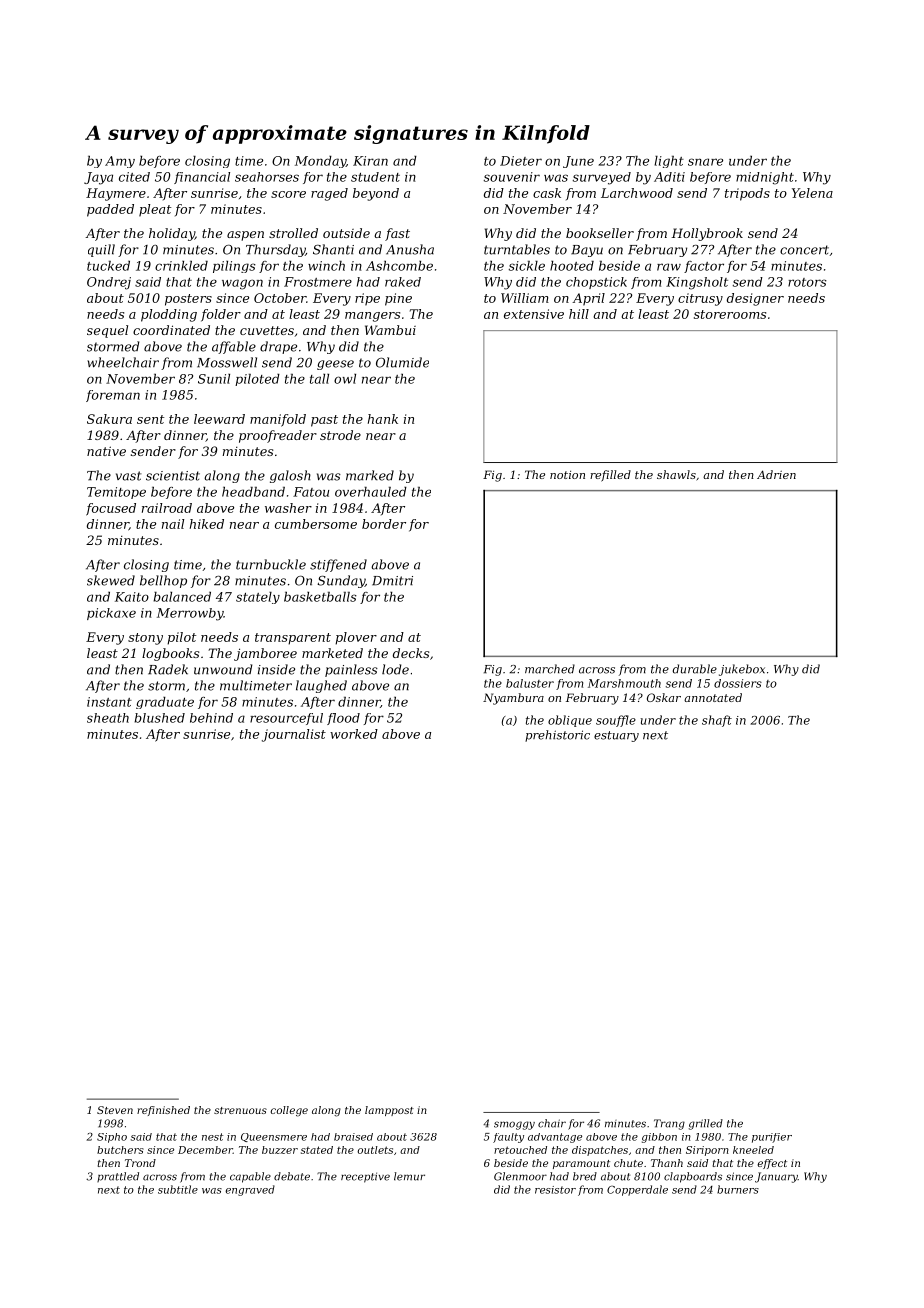  Describe the element at coordinates (812, 193) in the screenshot. I see `Yelena` at that location.
